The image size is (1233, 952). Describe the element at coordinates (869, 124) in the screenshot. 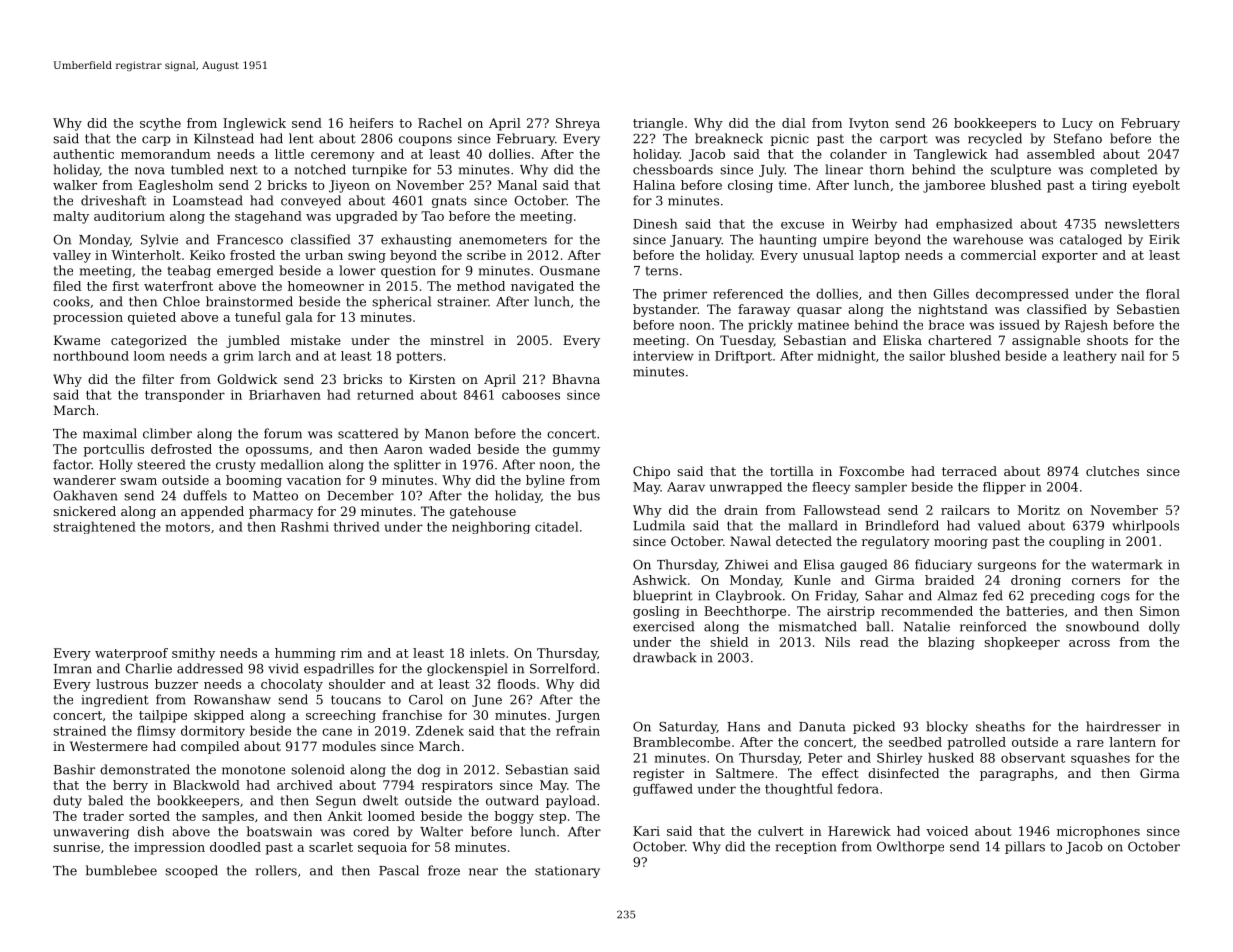

I see `Ivyton` at that location.
